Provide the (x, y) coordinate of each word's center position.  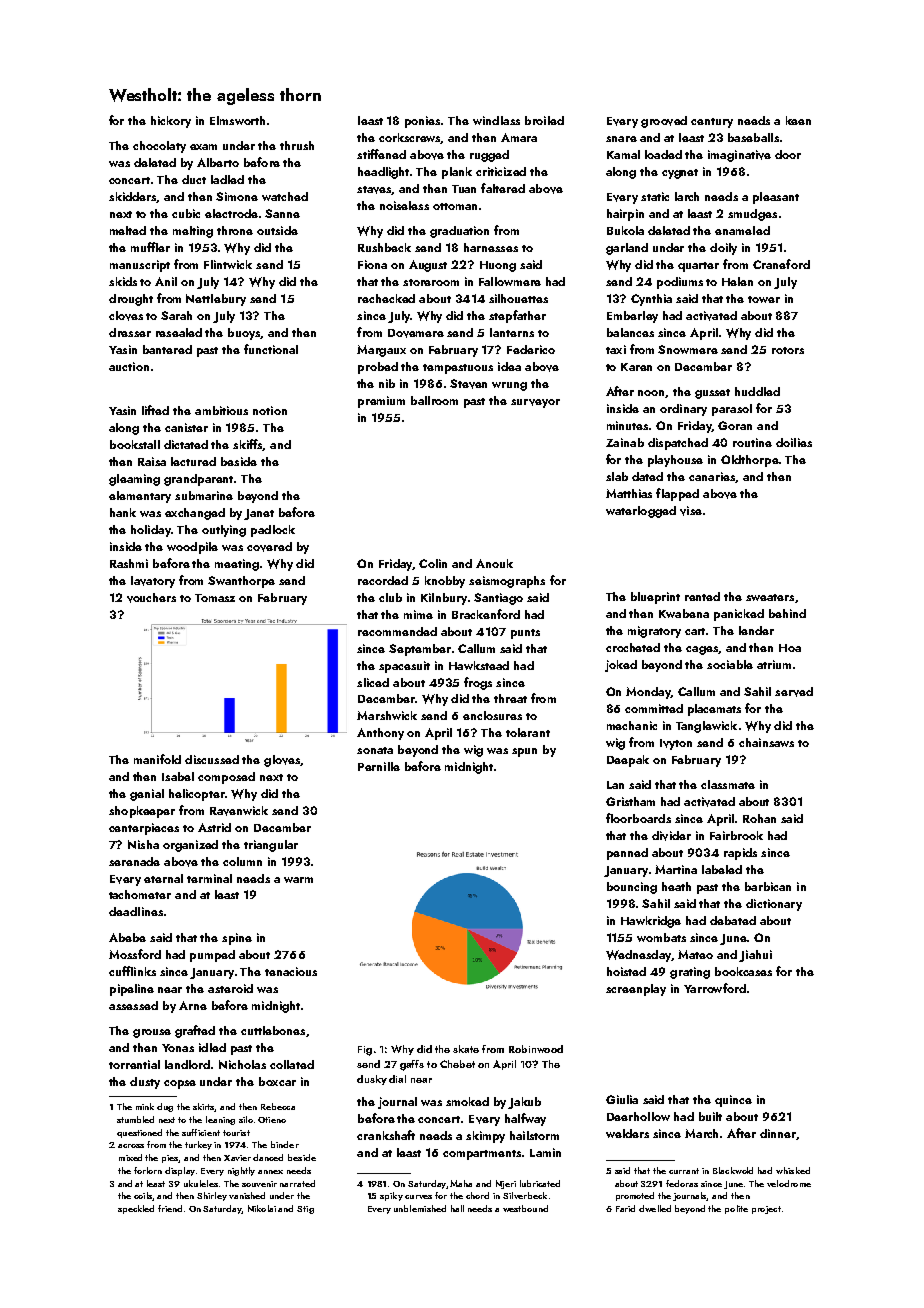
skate (466, 1049)
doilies (794, 442)
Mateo (695, 954)
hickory (171, 122)
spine (237, 939)
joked (621, 666)
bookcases (743, 971)
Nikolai (262, 1208)
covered (269, 547)
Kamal (623, 154)
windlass (496, 120)
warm (298, 880)
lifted (155, 410)
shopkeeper (142, 812)
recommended (397, 631)
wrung (509, 386)
